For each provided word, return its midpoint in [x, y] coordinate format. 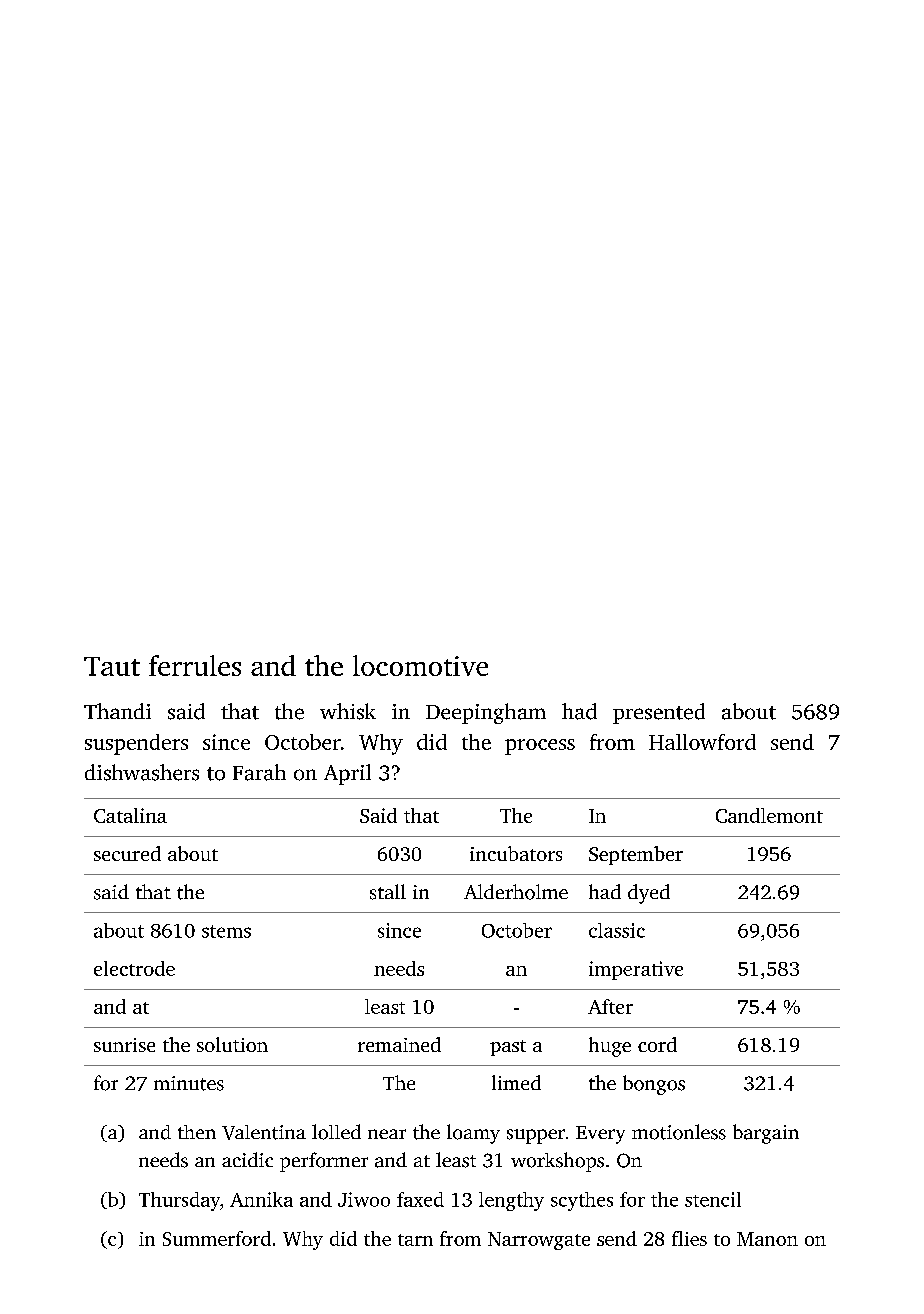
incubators [516, 853]
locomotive [420, 665]
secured [127, 853]
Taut [112, 666]
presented [659, 713]
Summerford [217, 1238]
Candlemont [769, 815]
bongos [654, 1085]
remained [399, 1044]
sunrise [124, 1045]
